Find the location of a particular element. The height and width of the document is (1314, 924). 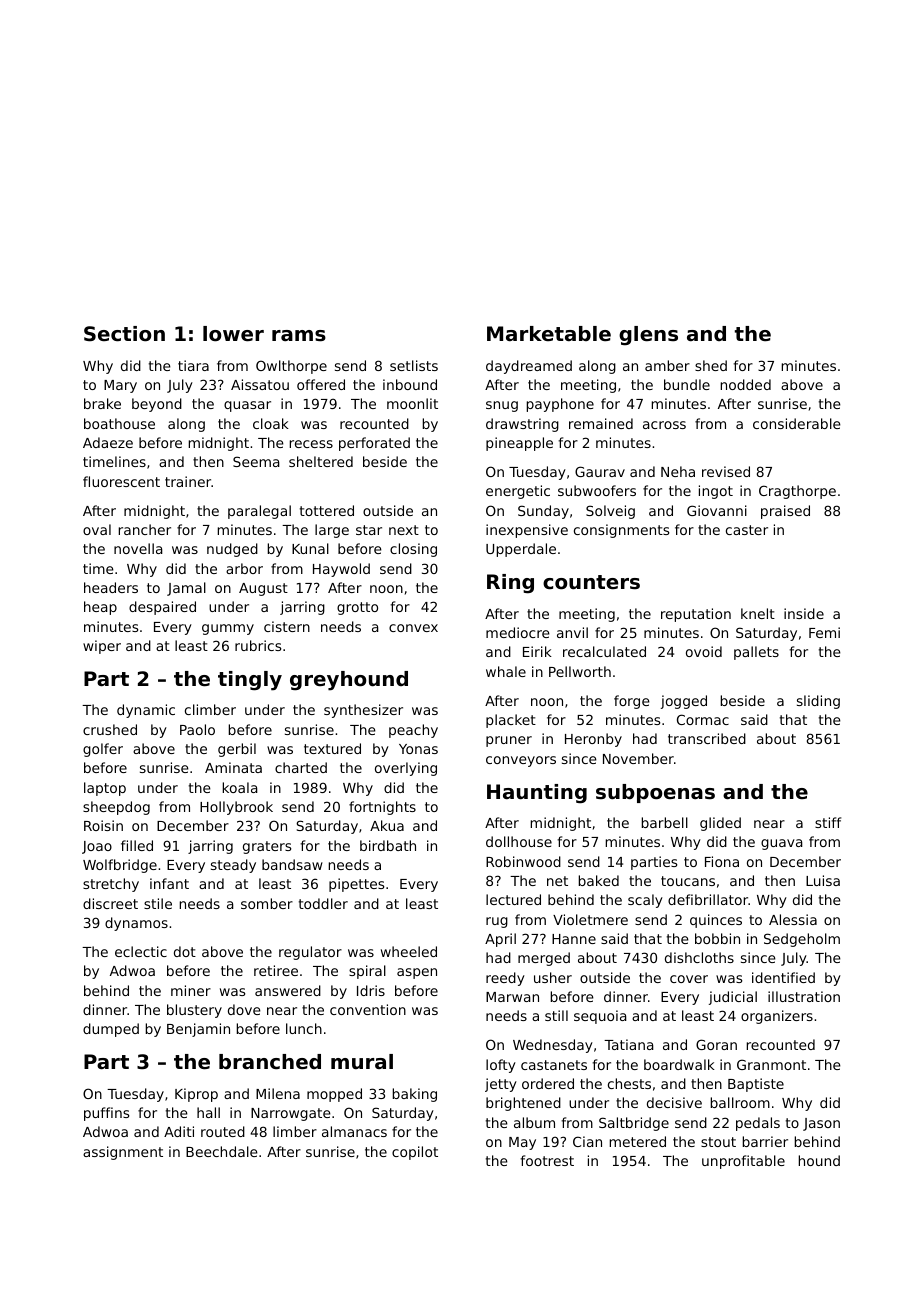

convex is located at coordinates (413, 628).
